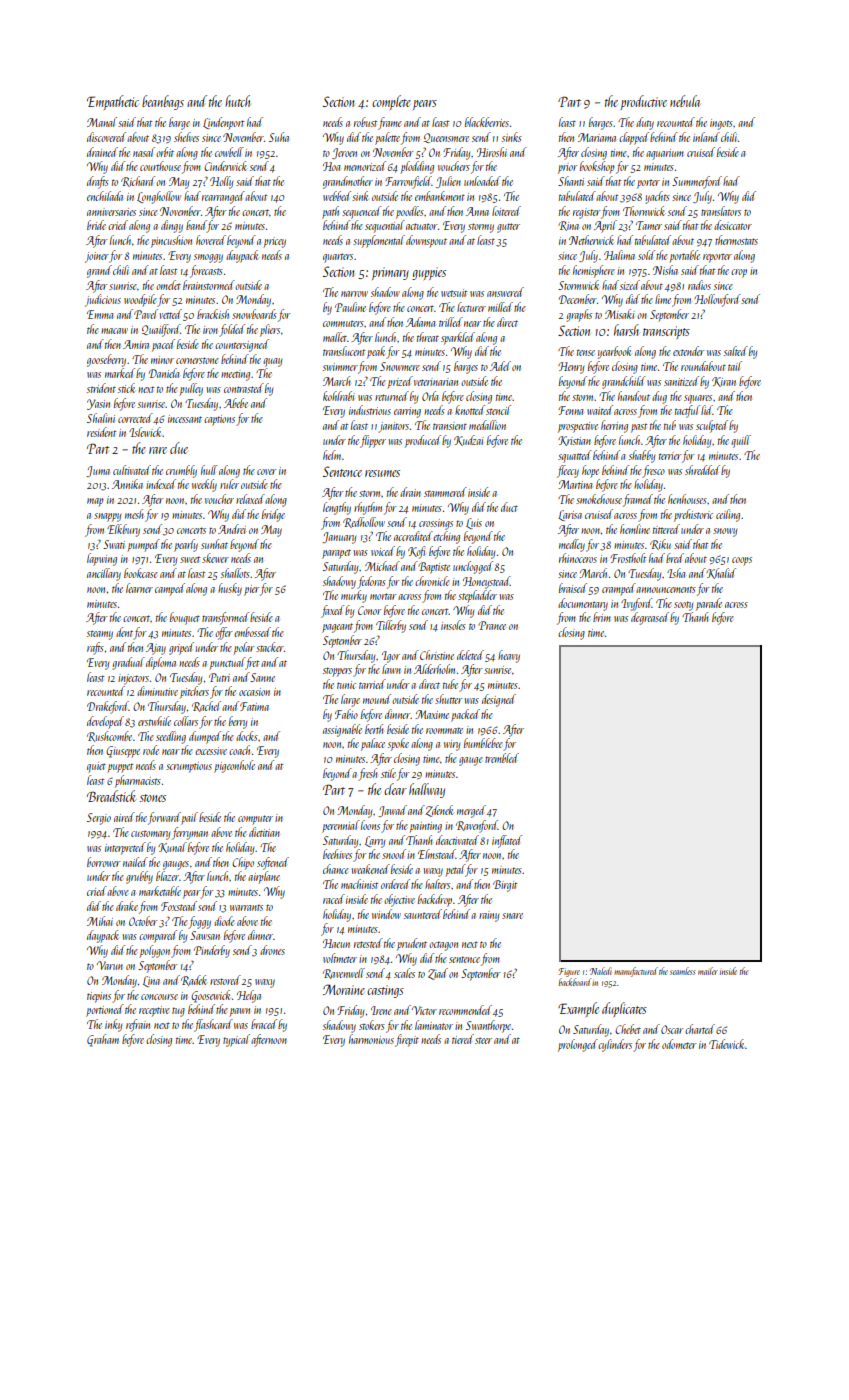  Describe the element at coordinates (239, 1012) in the document. I see `pawn` at that location.
